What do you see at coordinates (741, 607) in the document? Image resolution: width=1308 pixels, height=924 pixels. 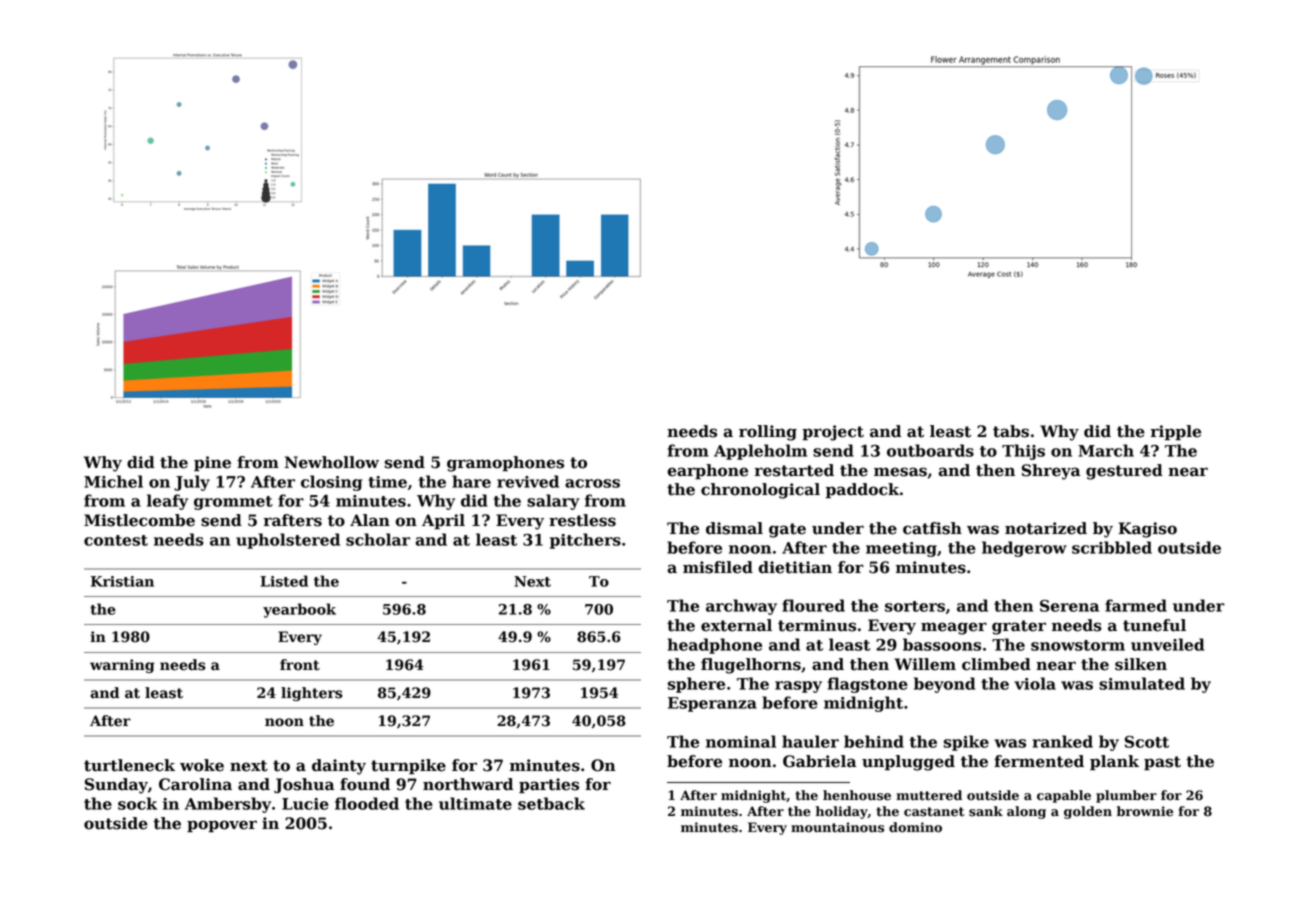 I see `archway` at bounding box center [741, 607].
